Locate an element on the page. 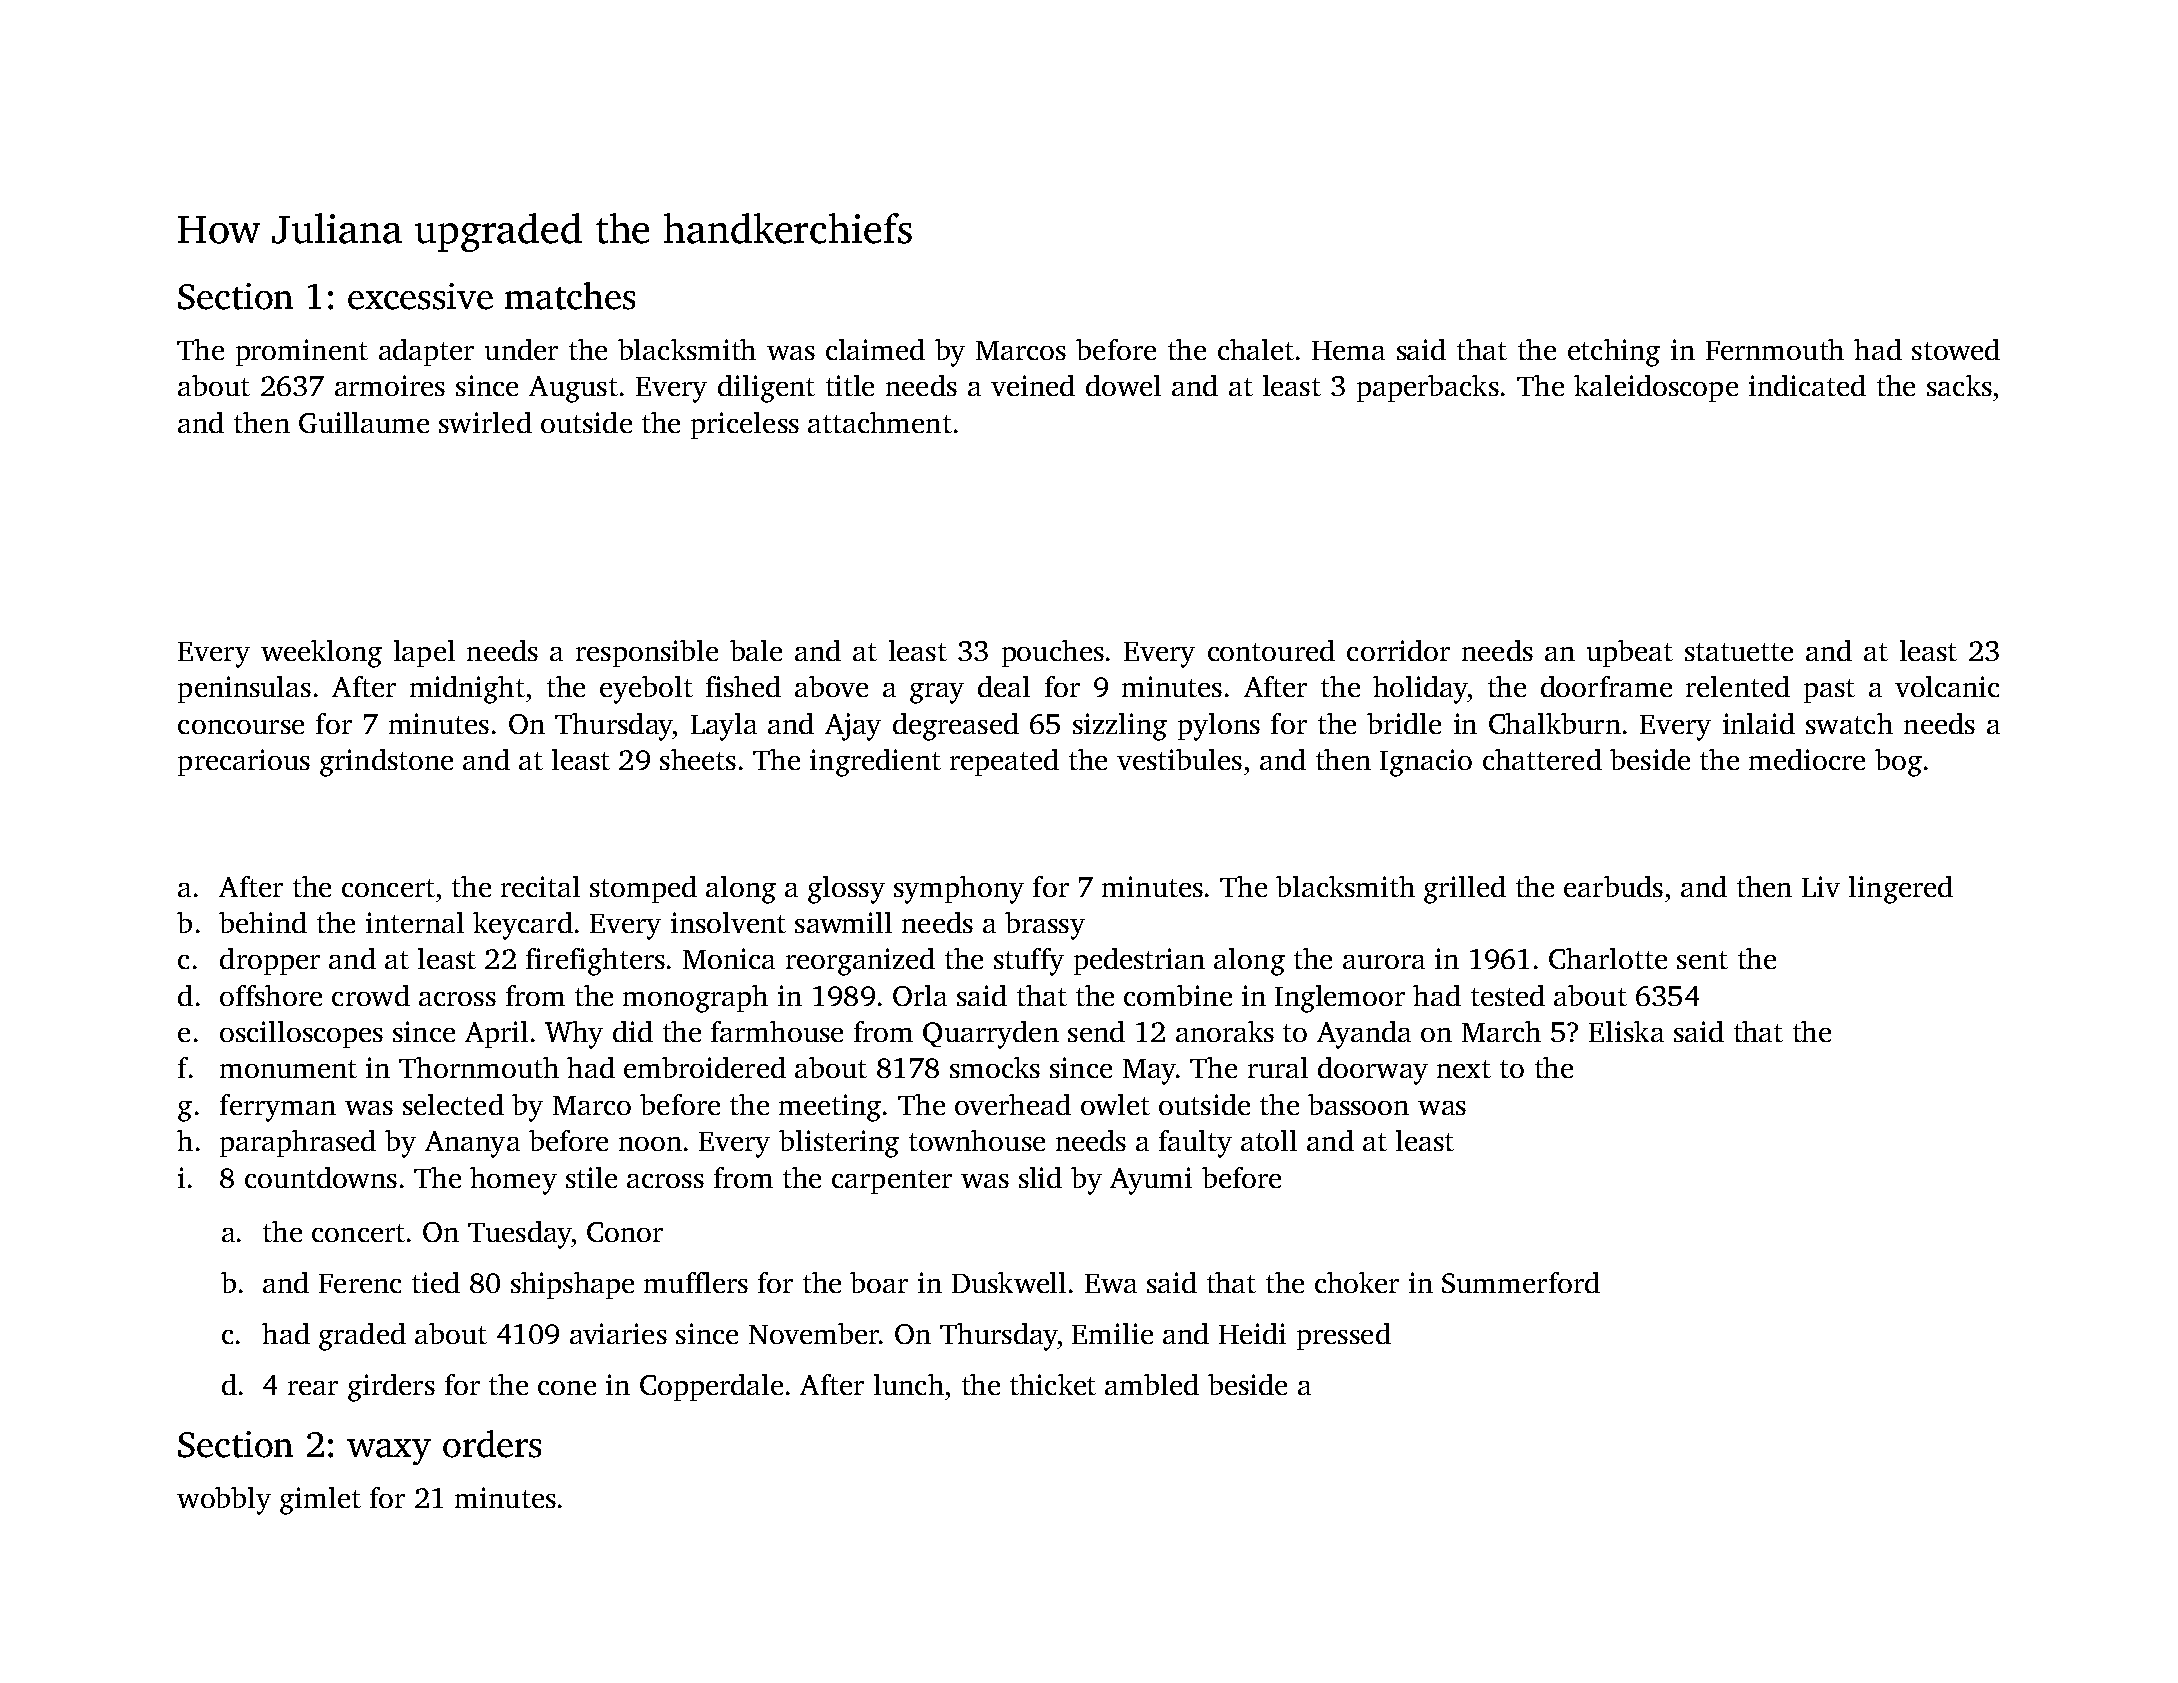 This document has width=2178, height=1683. holiday is located at coordinates (1420, 690).
